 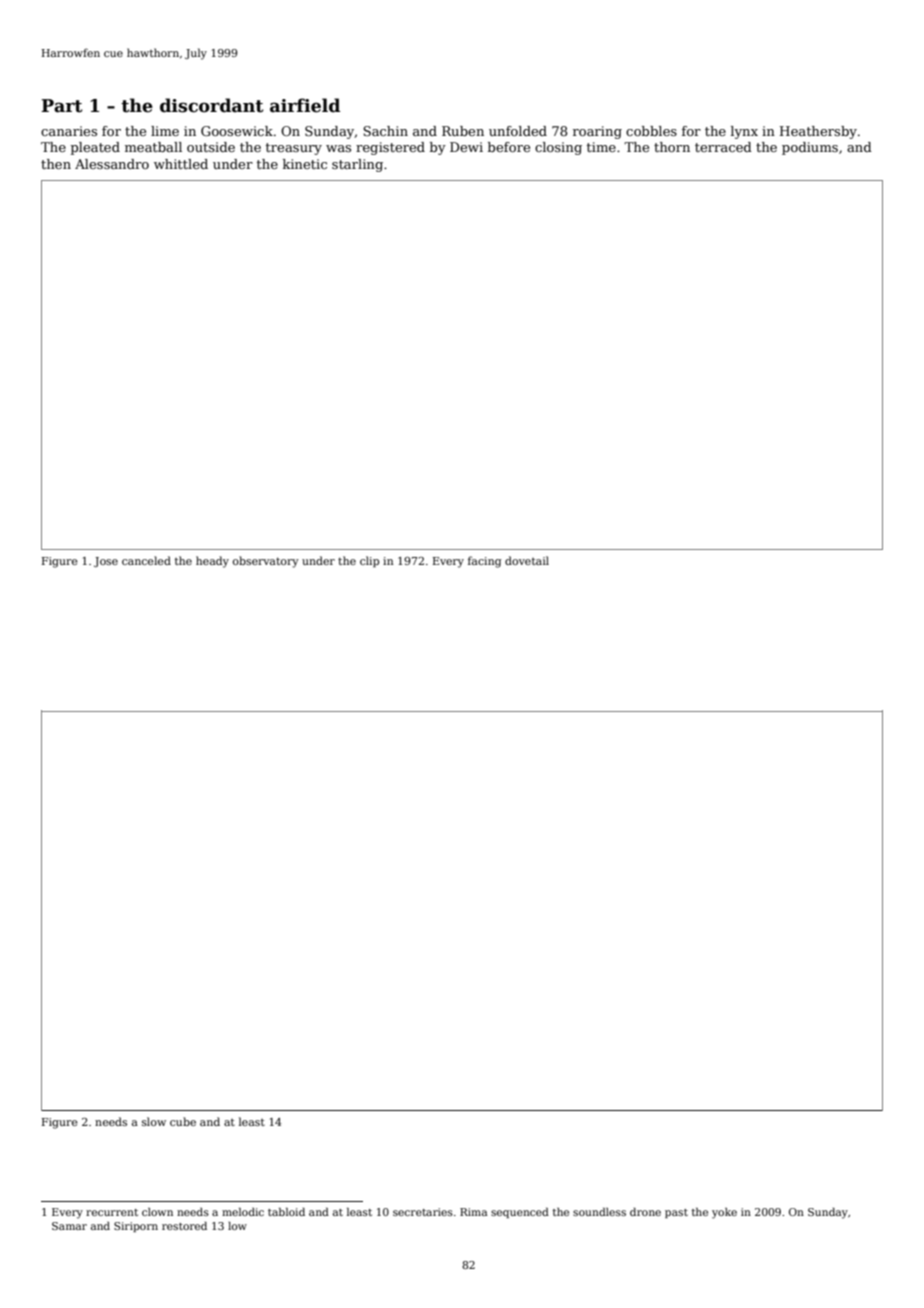 I want to click on Part, so click(x=61, y=106).
